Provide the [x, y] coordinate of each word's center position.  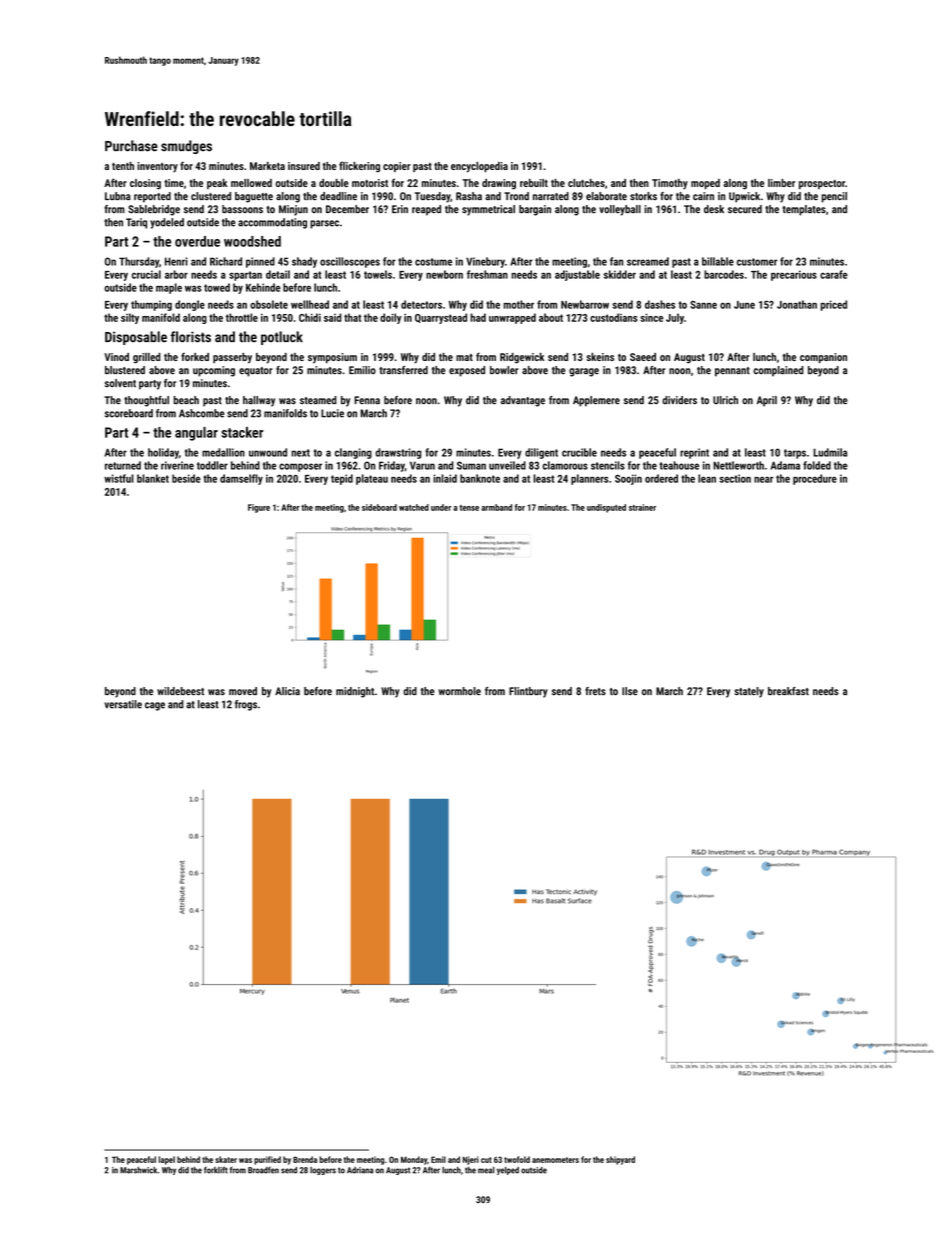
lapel [167, 1160]
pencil [834, 197]
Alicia [287, 691]
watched [414, 507]
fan [616, 261]
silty [130, 318]
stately [749, 692]
